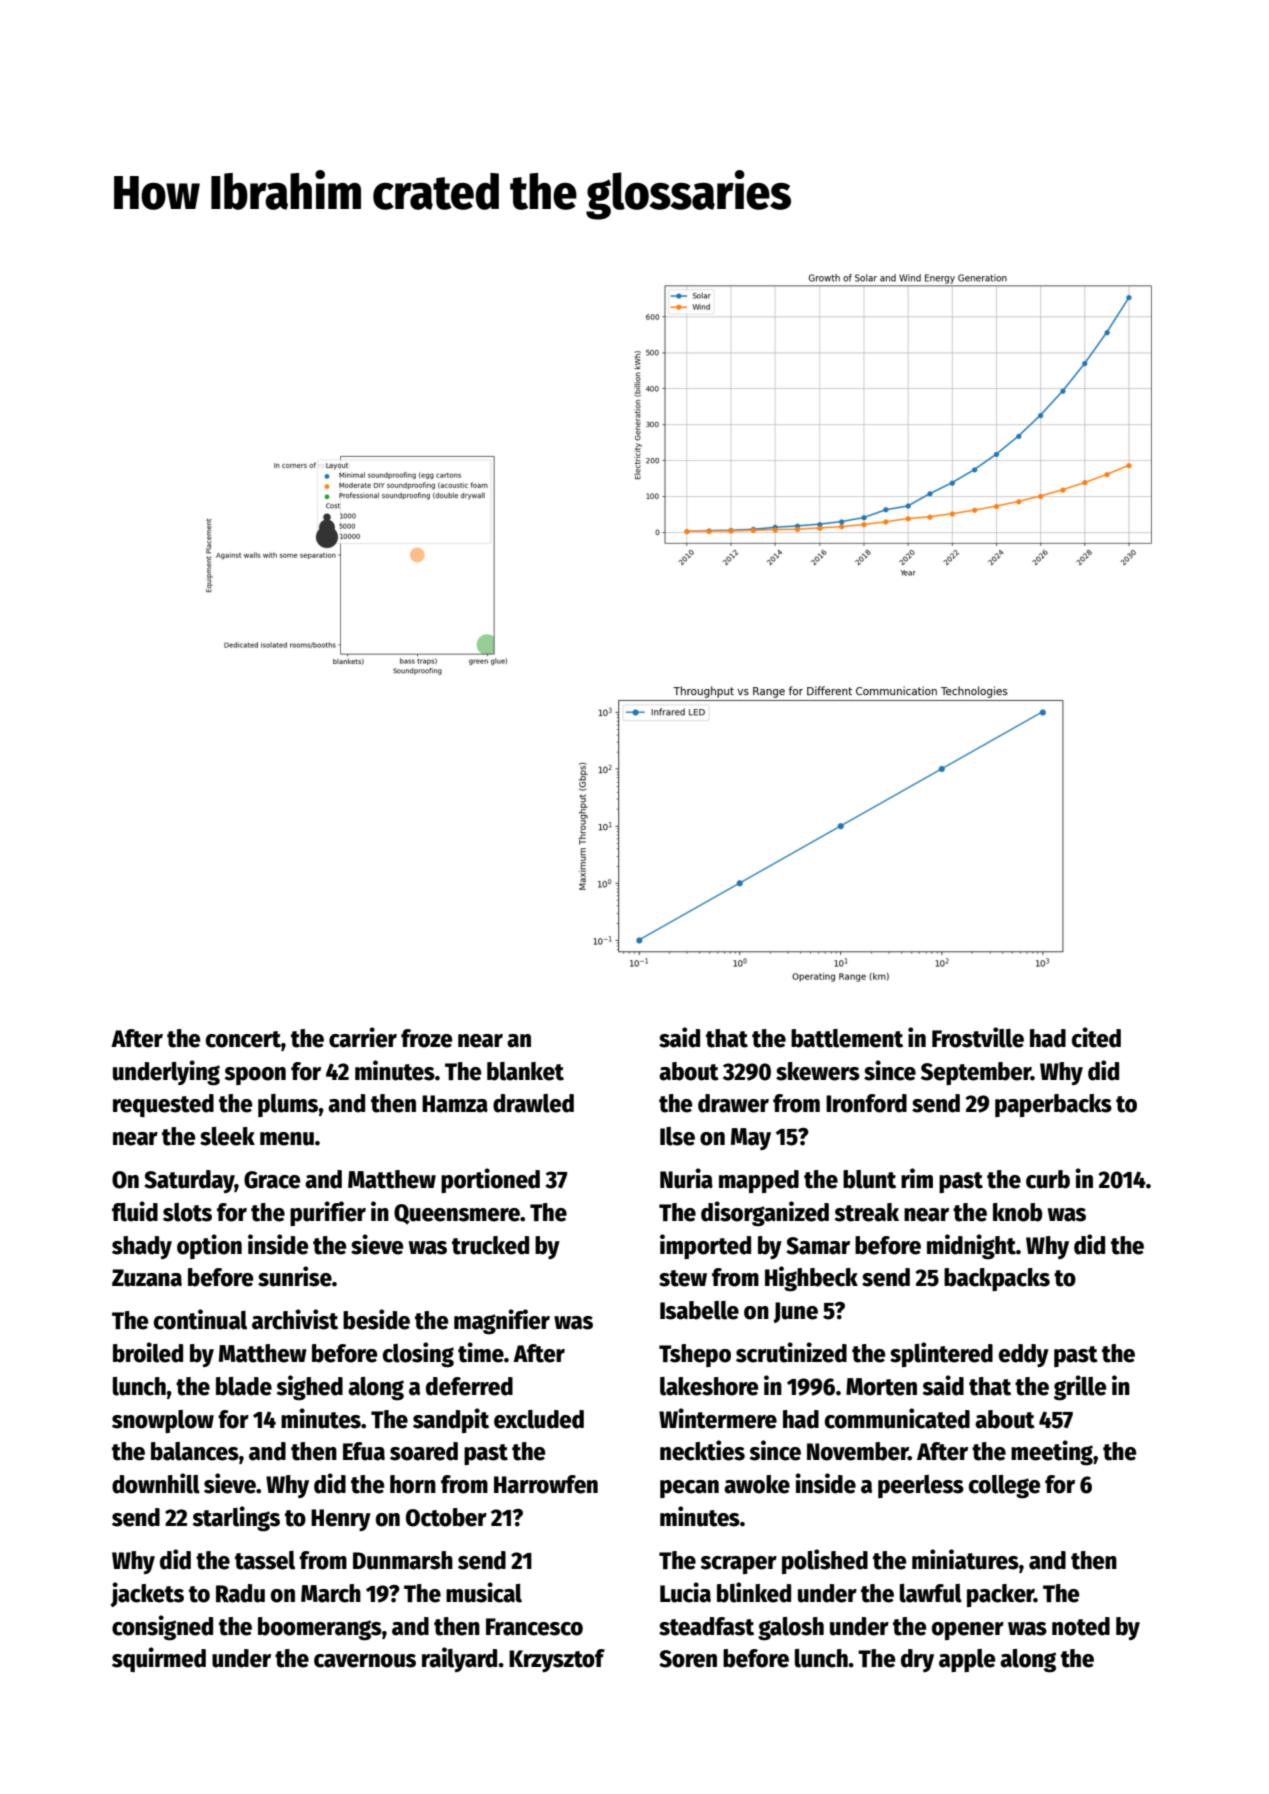 This screenshot has width=1269, height=1794. What do you see at coordinates (1017, 1212) in the screenshot?
I see `knob` at bounding box center [1017, 1212].
